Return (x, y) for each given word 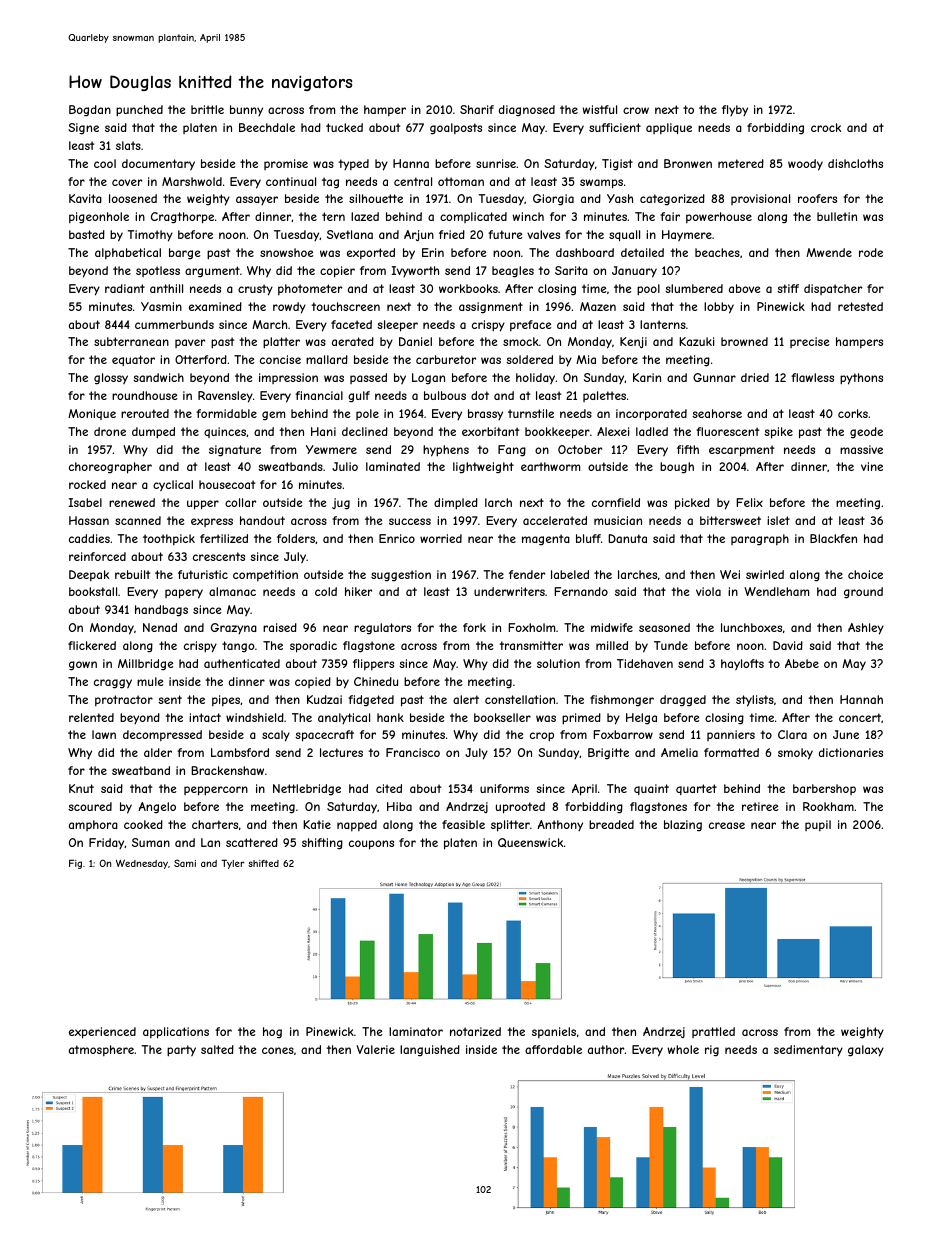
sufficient (615, 127)
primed (581, 719)
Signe (83, 129)
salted (217, 1049)
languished (430, 1051)
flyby (735, 110)
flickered (92, 645)
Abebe (802, 663)
